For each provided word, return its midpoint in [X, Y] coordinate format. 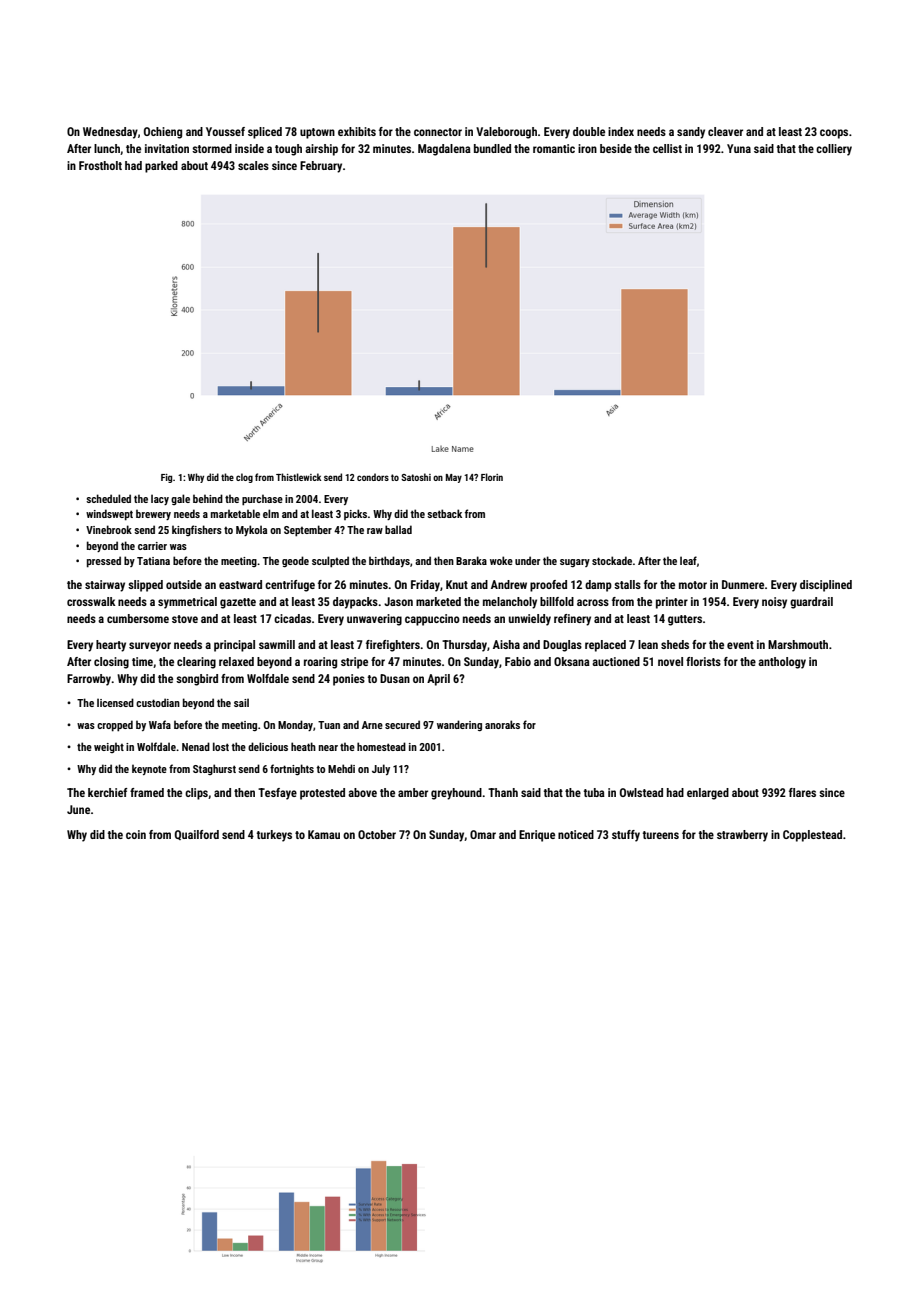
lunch [107, 148]
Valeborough [506, 133]
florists [703, 661]
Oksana [572, 661]
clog [244, 478]
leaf [688, 560]
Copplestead [812, 836]
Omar [483, 834]
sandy [691, 133]
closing [111, 663]
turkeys [274, 836]
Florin [492, 477]
